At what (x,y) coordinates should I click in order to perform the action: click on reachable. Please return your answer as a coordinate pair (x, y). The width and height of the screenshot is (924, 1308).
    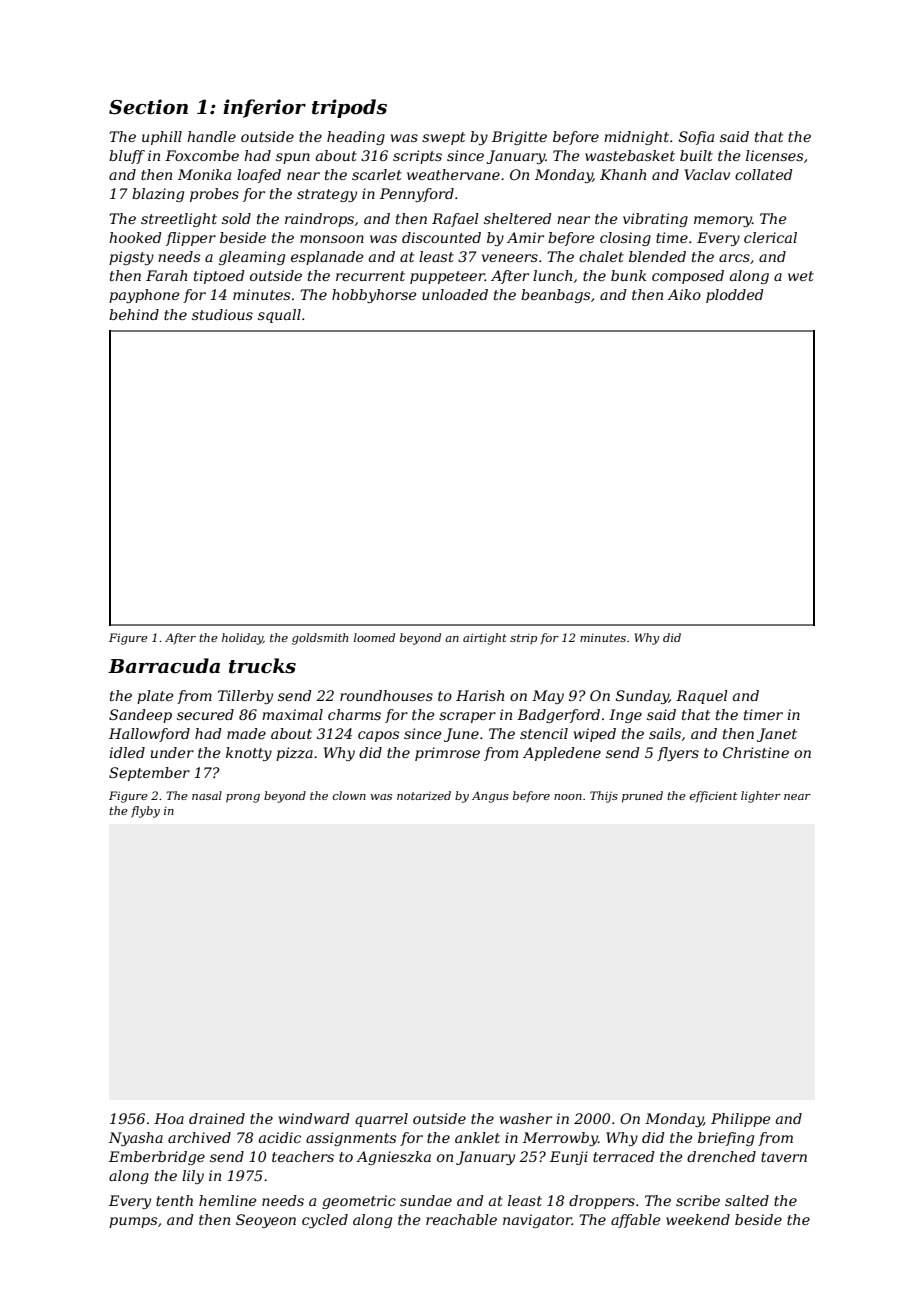
    Looking at the image, I should click on (461, 1219).
